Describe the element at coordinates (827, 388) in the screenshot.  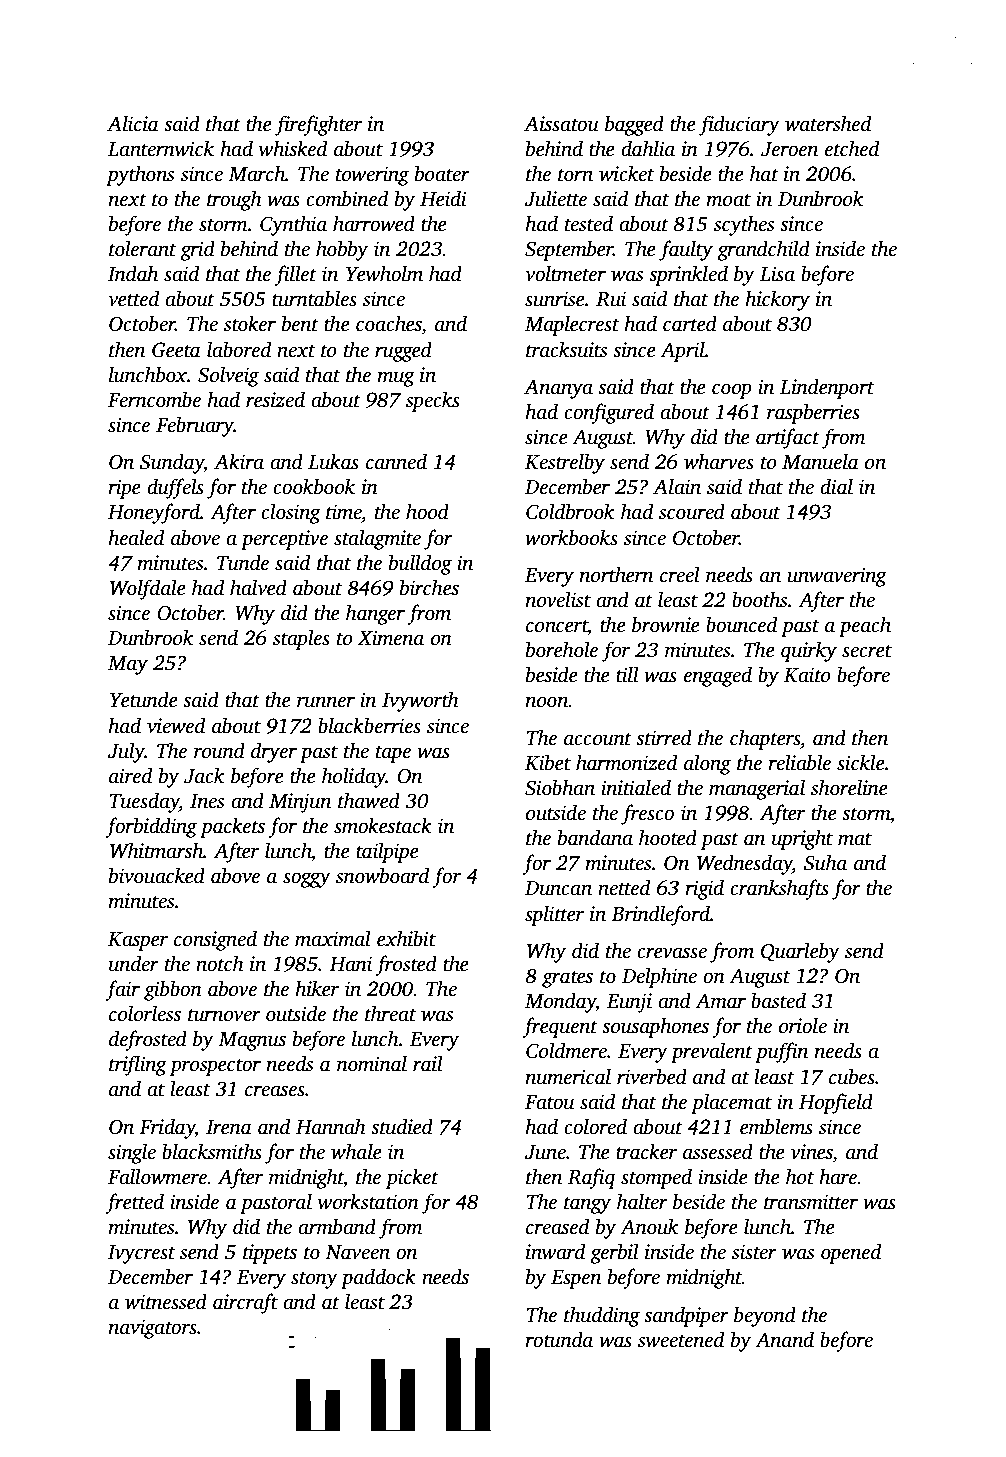
I see `Lindenport` at that location.
